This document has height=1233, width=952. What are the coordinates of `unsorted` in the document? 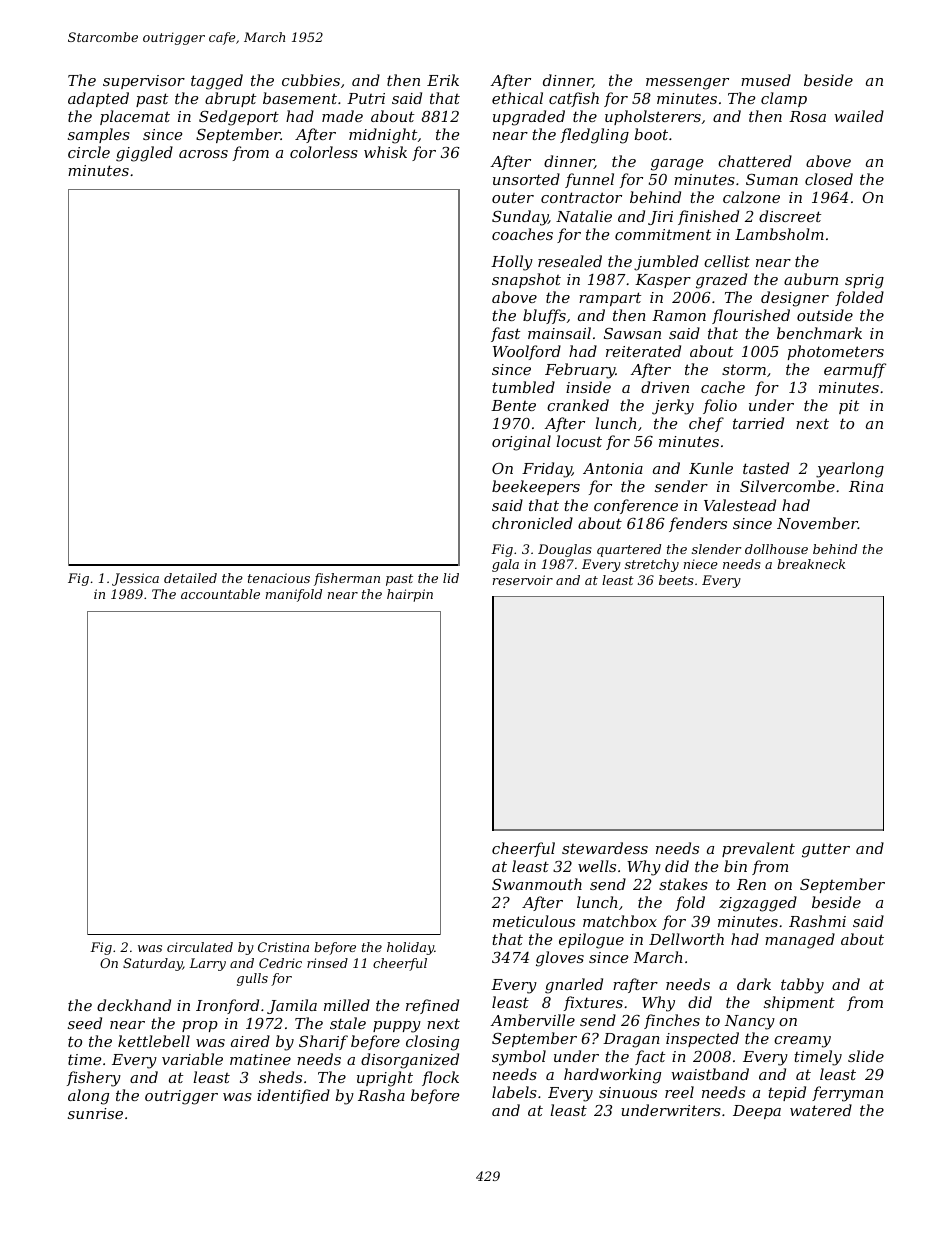 It's located at (526, 179).
